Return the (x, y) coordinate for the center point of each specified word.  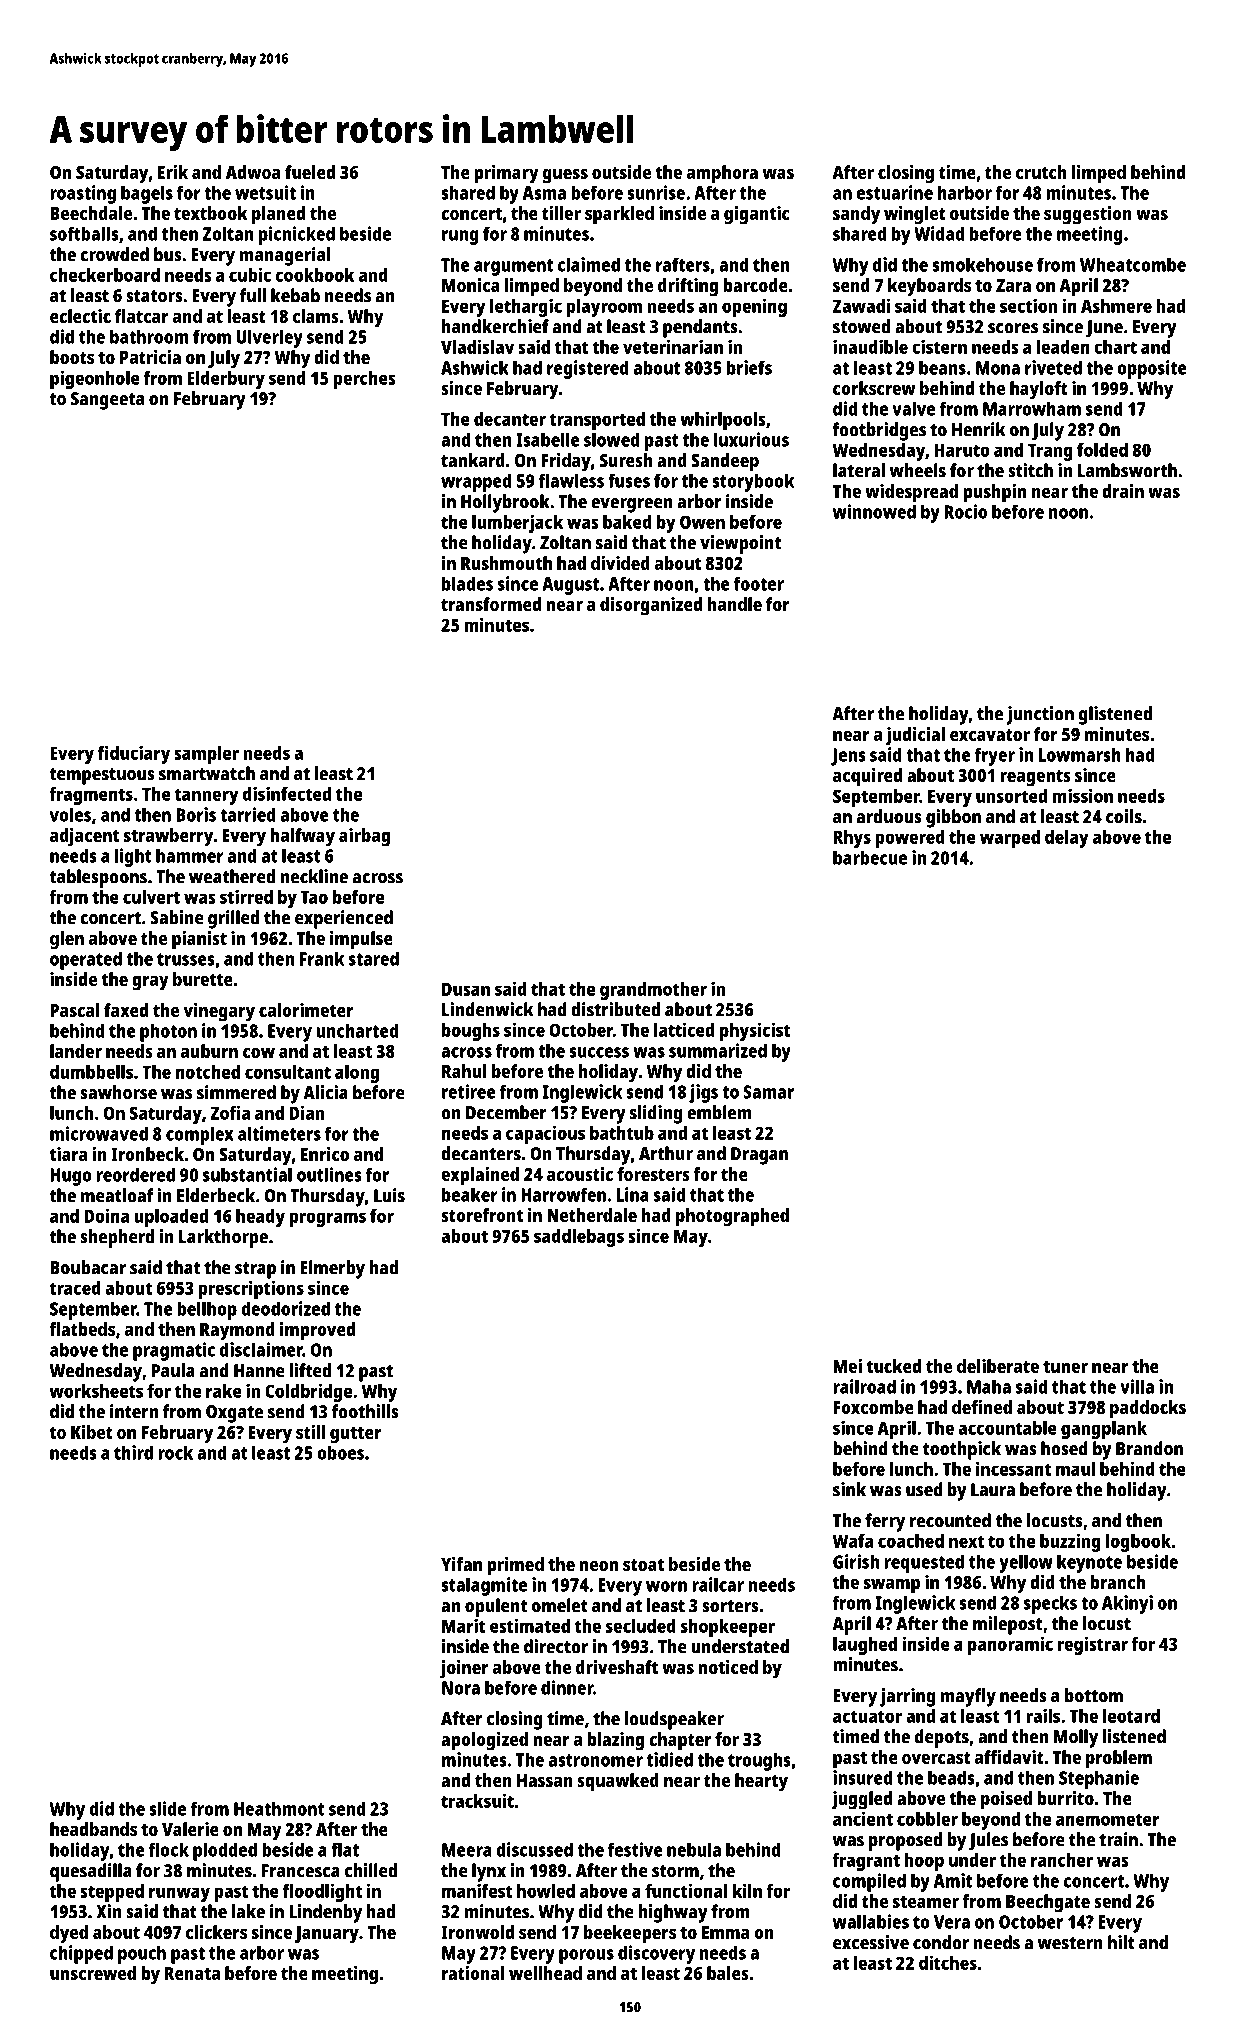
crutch (1041, 172)
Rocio (965, 511)
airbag (364, 837)
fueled (310, 172)
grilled (233, 919)
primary (506, 174)
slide (167, 1808)
